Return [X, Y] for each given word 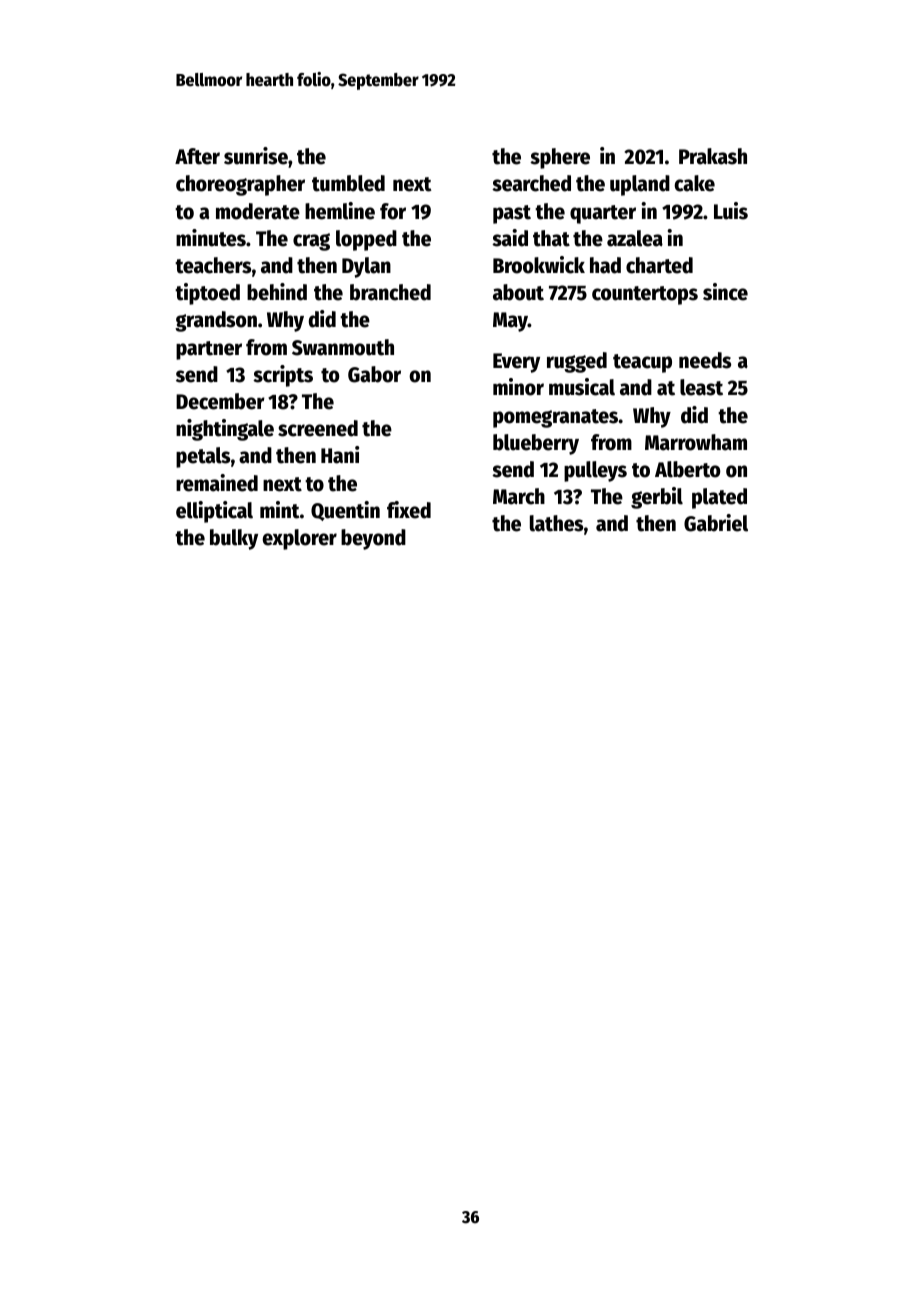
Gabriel [716, 523]
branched [390, 292]
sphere [560, 158]
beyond [373, 539]
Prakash [713, 156]
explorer [299, 539]
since [725, 292]
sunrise [256, 156]
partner [209, 350]
